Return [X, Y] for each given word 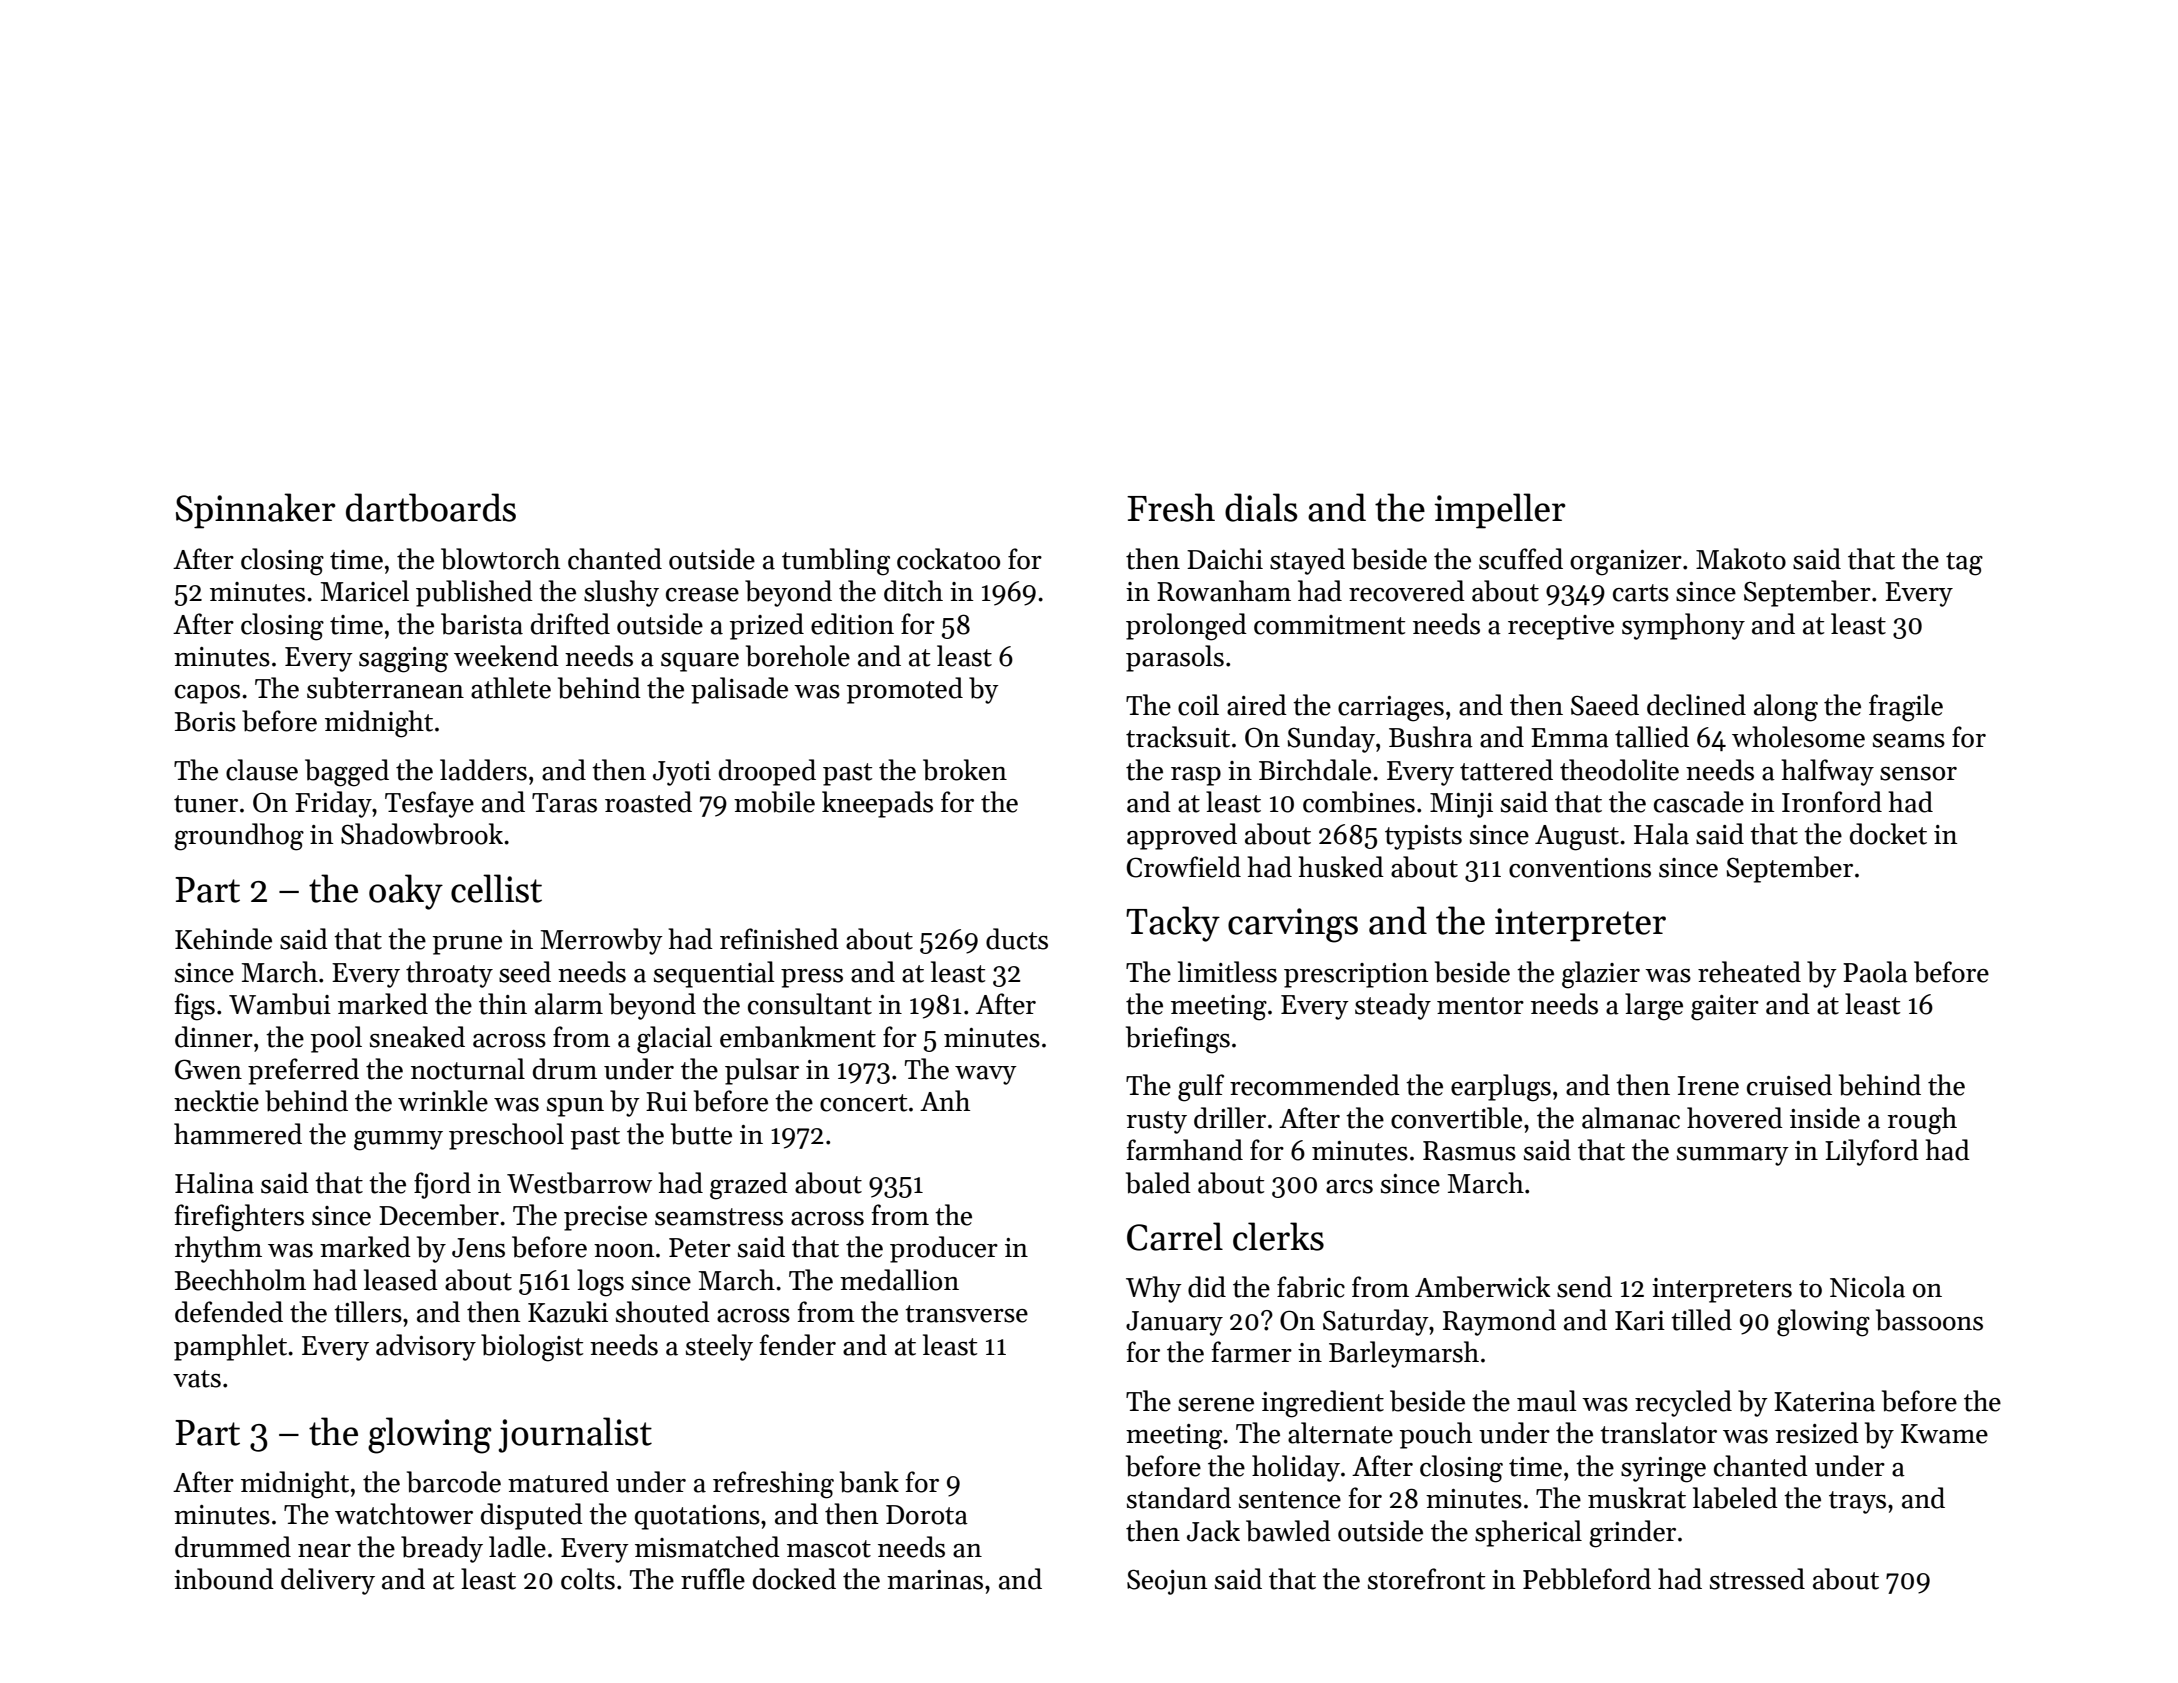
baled [1158, 1183]
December [439, 1215]
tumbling [836, 562]
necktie [216, 1101]
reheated [1749, 972]
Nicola [1867, 1287]
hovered [1735, 1118]
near [324, 1551]
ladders [483, 770]
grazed [749, 1186]
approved [1182, 836]
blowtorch [500, 559]
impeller [1500, 511]
